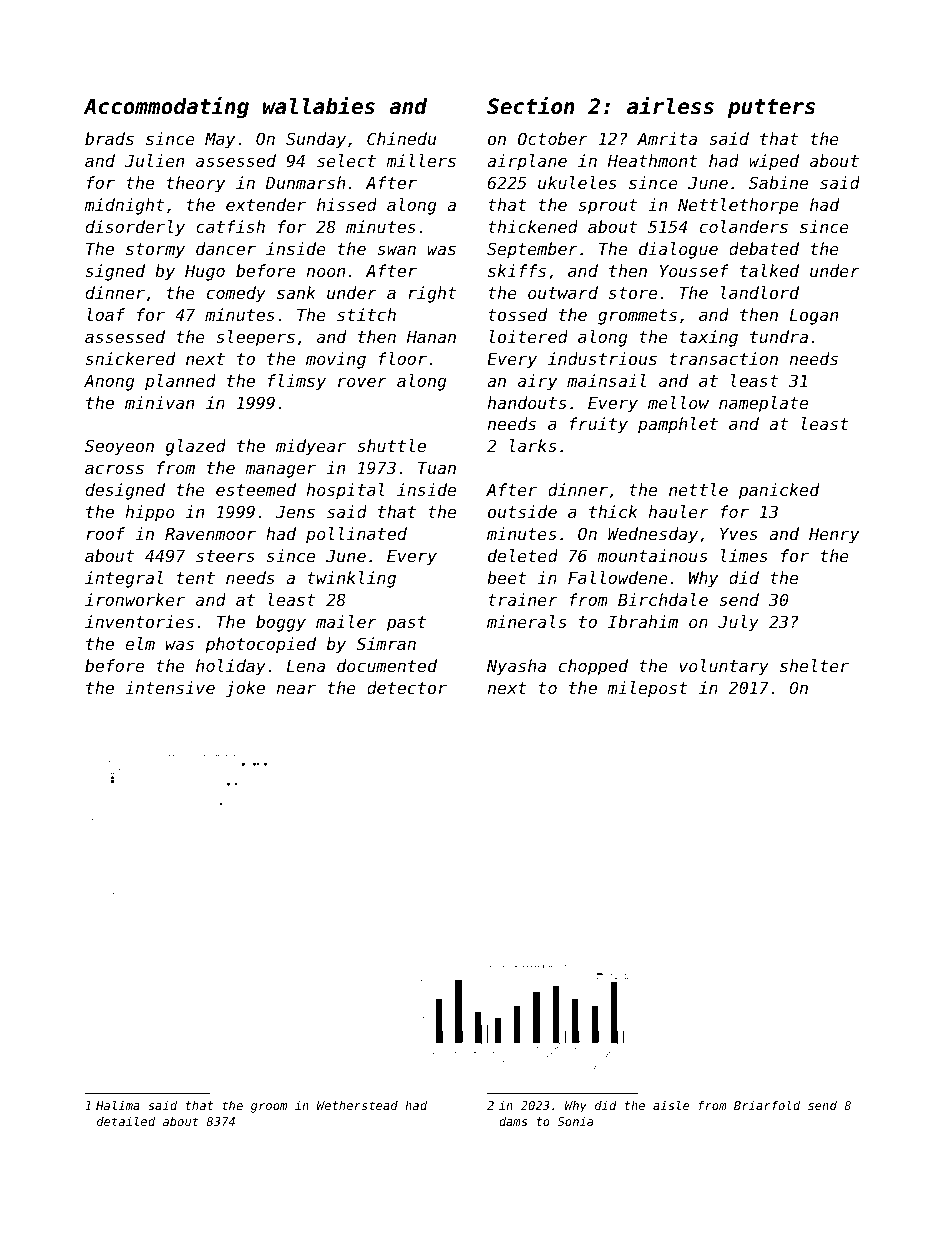 The image size is (952, 1233). I want to click on inventories, so click(139, 621).
